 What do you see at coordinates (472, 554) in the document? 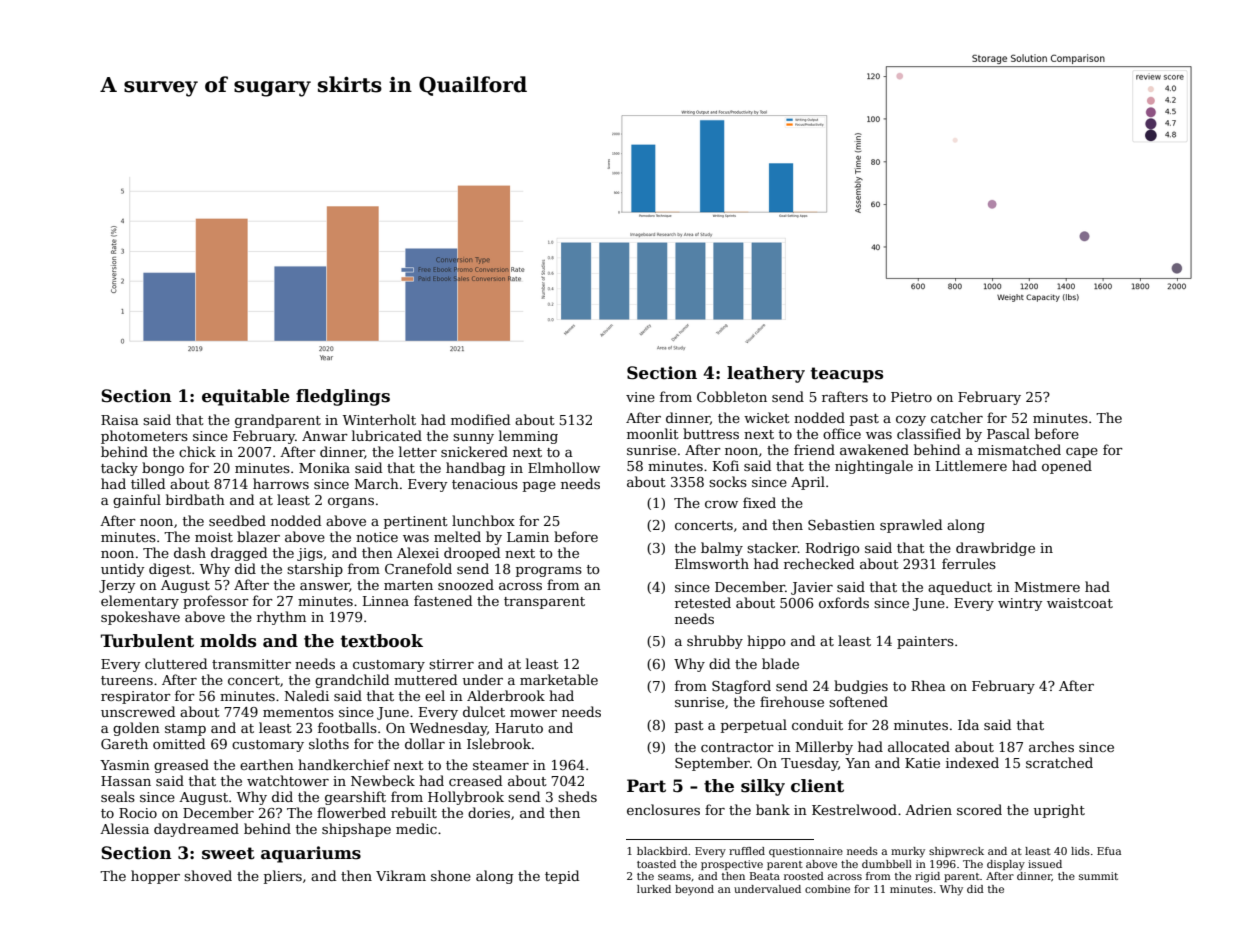
I see `drooped` at bounding box center [472, 554].
